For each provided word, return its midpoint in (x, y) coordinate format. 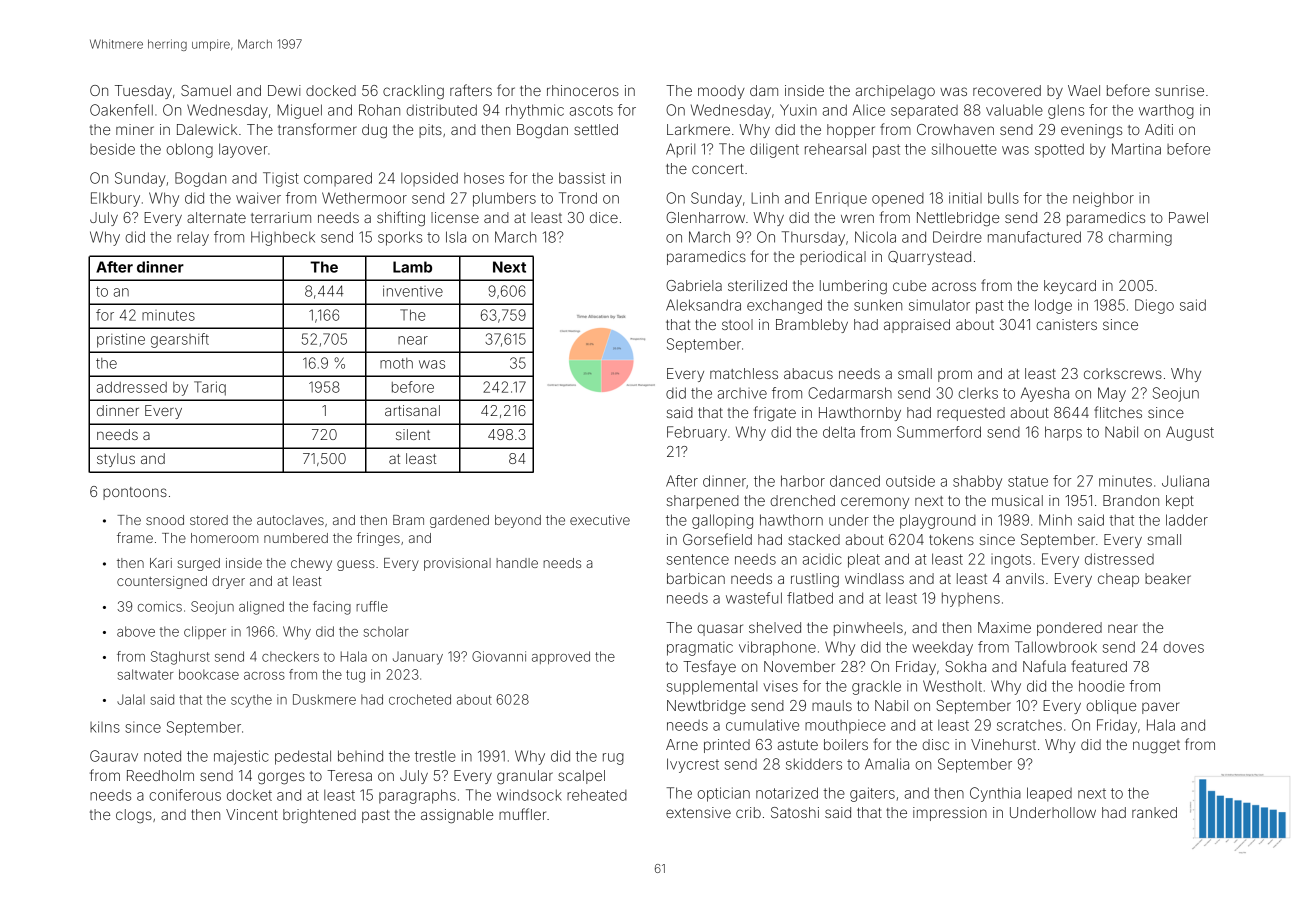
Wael (1084, 90)
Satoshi (795, 812)
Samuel (206, 90)
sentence (698, 559)
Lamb (412, 267)
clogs (134, 816)
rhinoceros (583, 90)
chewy (311, 564)
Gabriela (694, 285)
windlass (874, 578)
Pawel (1188, 217)
